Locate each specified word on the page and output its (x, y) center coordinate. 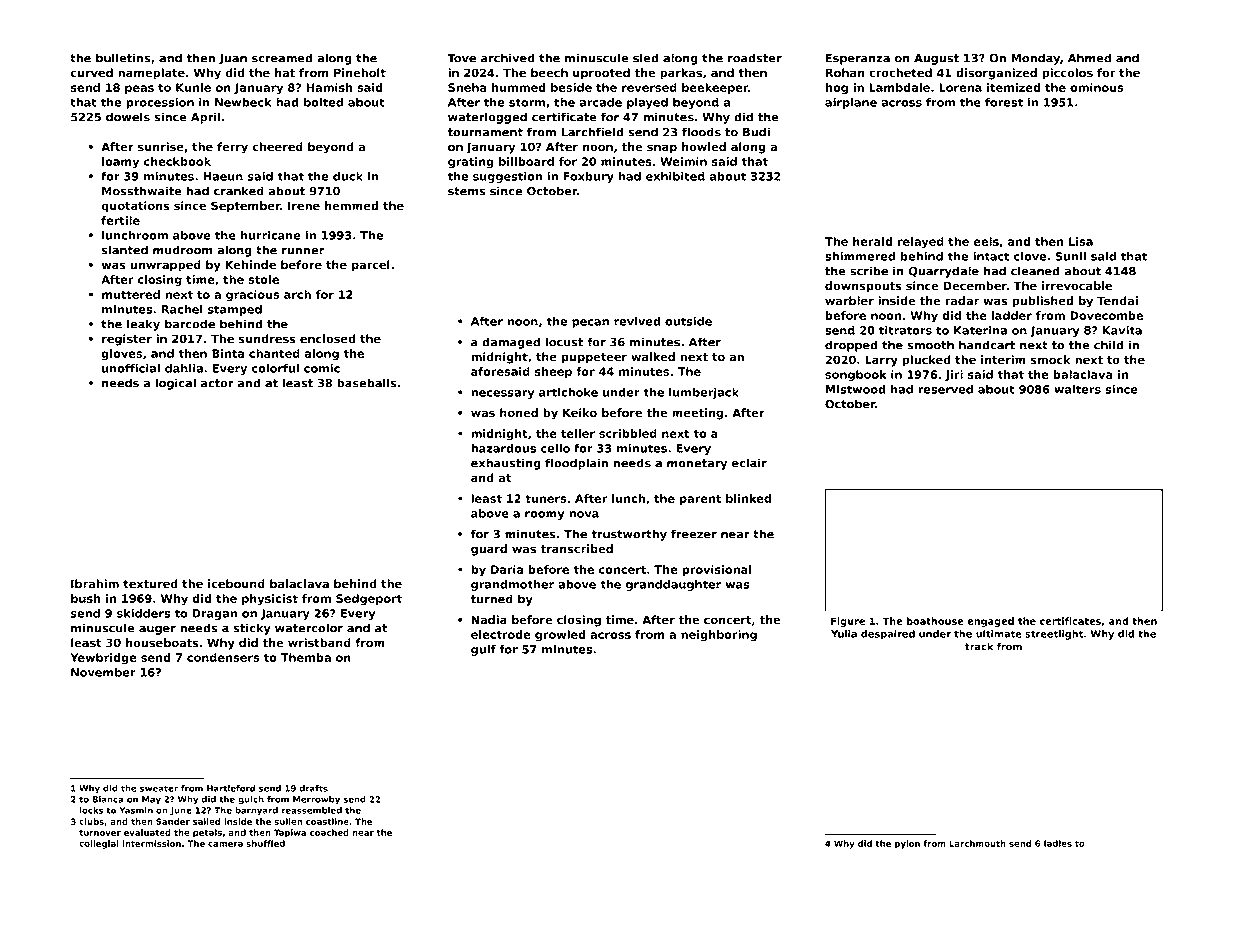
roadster (755, 58)
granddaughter (673, 585)
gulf (483, 650)
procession (160, 103)
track (979, 647)
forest (1004, 102)
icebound (236, 583)
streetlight (1054, 635)
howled (704, 146)
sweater (159, 788)
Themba (306, 657)
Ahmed (1089, 58)
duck (348, 176)
